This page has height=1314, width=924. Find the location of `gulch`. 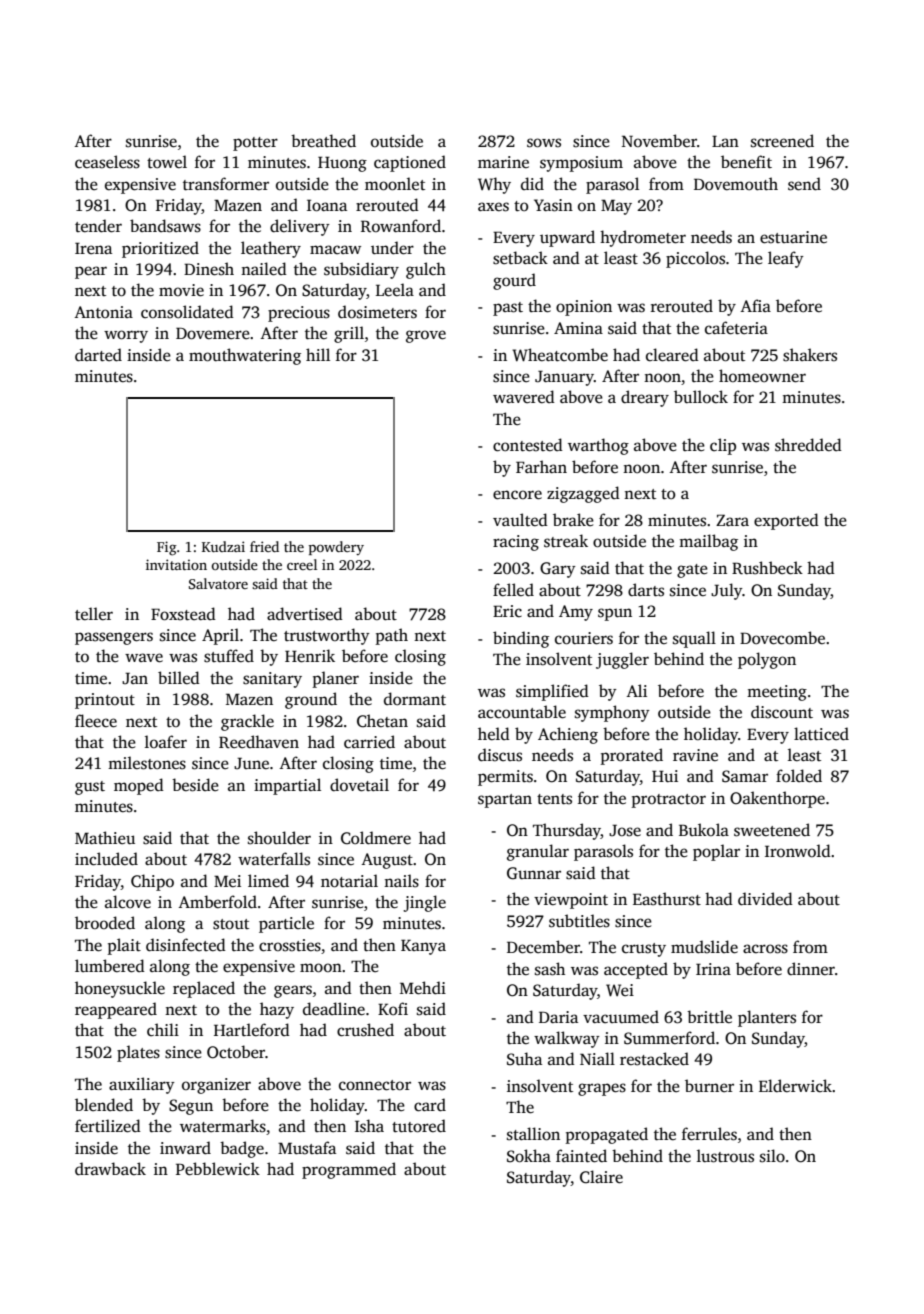

gulch is located at coordinates (426, 270).
